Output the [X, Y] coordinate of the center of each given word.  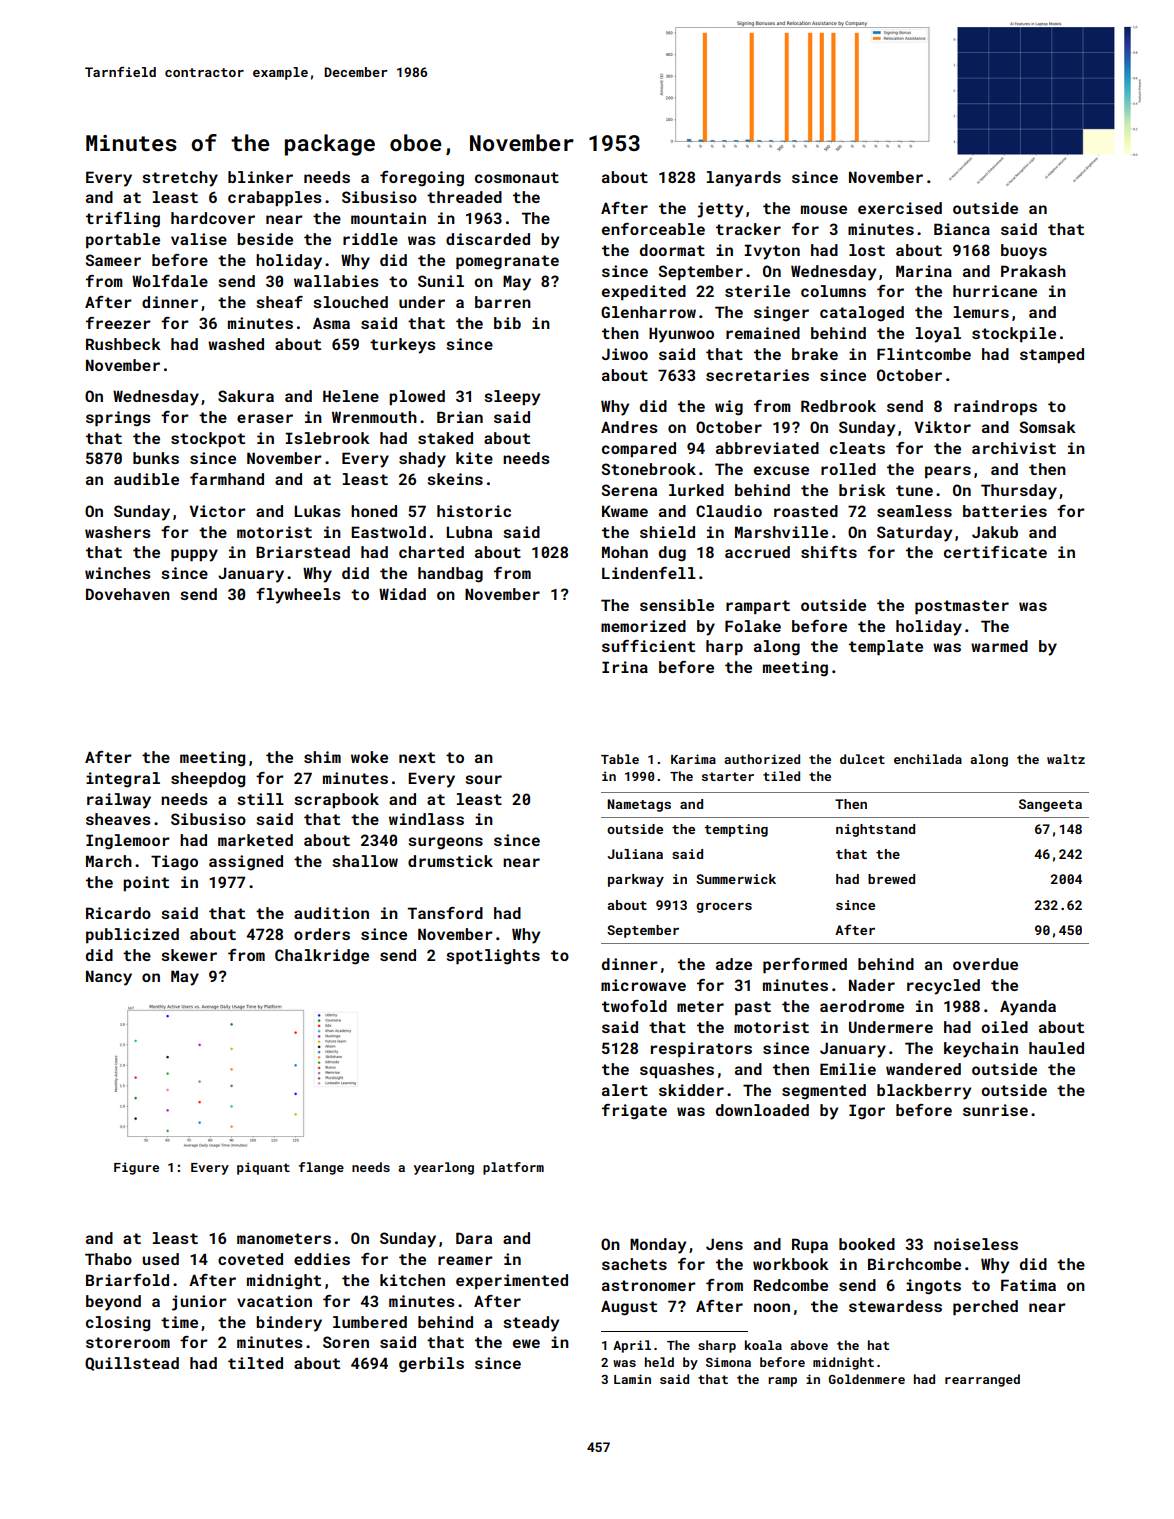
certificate [995, 552]
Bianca [962, 229]
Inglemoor [128, 842]
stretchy [180, 179]
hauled [1056, 1048]
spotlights [493, 957]
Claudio [729, 511]
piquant [263, 1168]
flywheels [298, 596]
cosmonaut [517, 177]
